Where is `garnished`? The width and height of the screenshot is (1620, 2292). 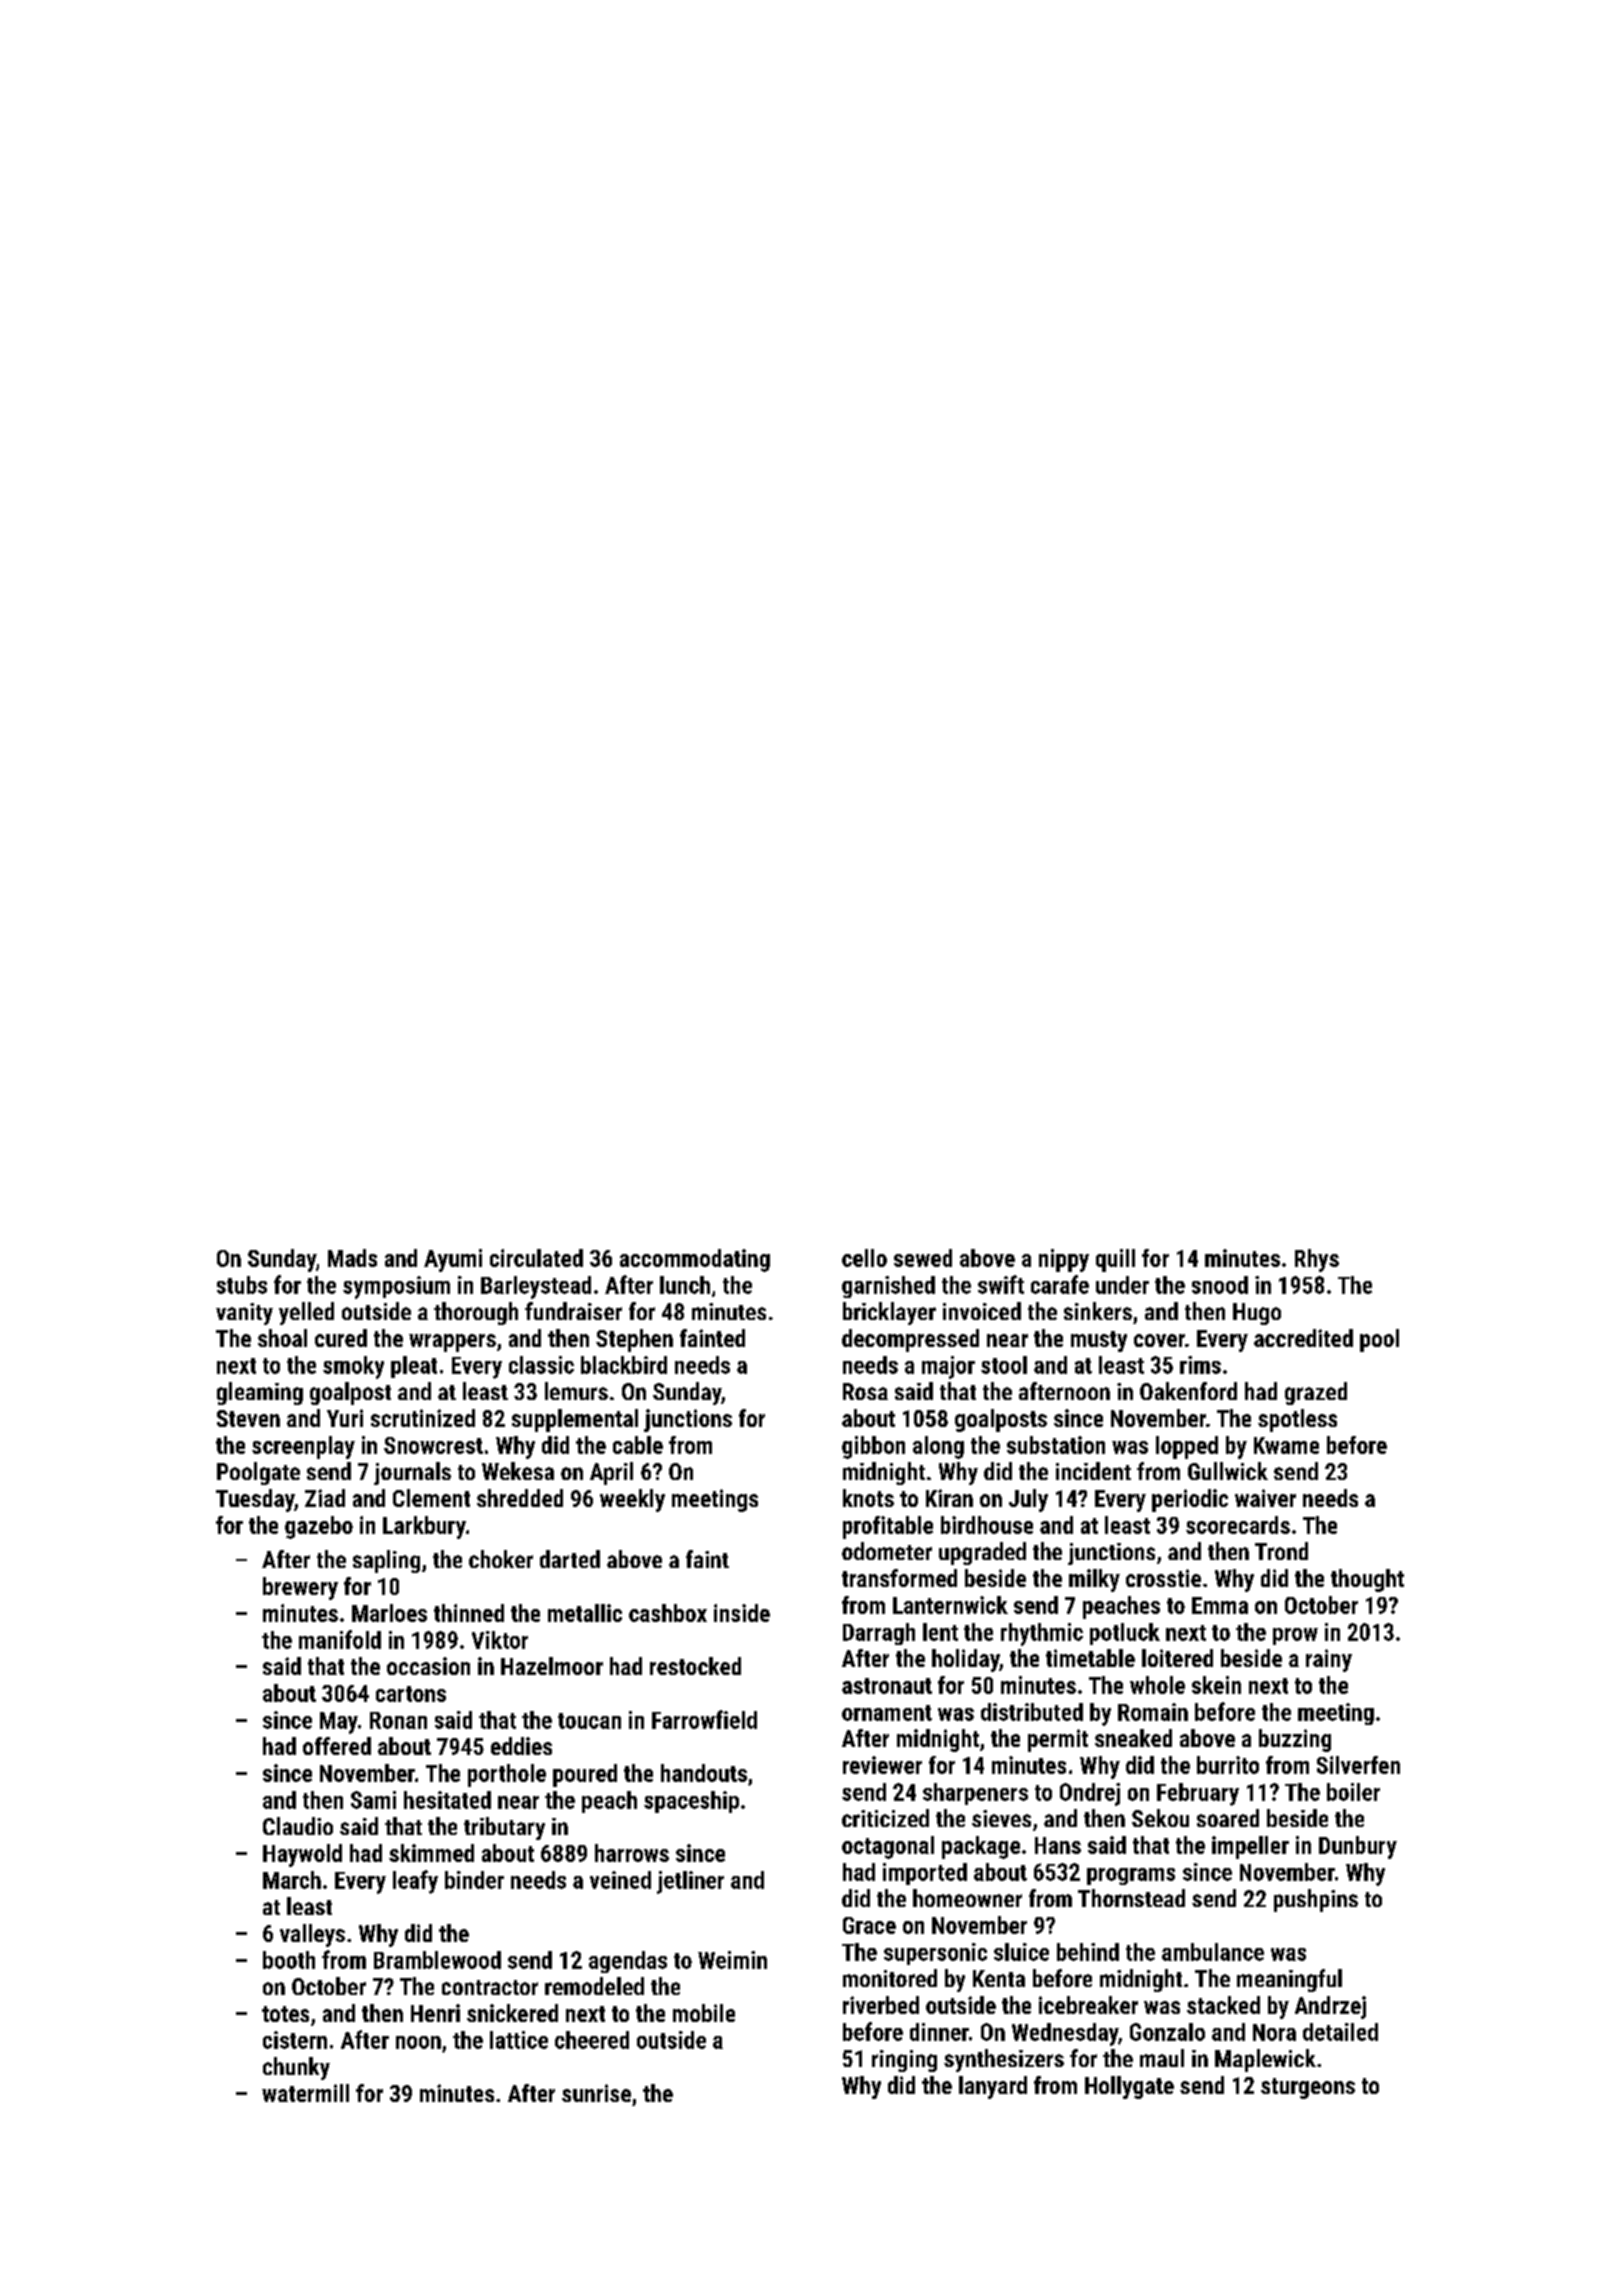
garnished is located at coordinates (888, 1287).
